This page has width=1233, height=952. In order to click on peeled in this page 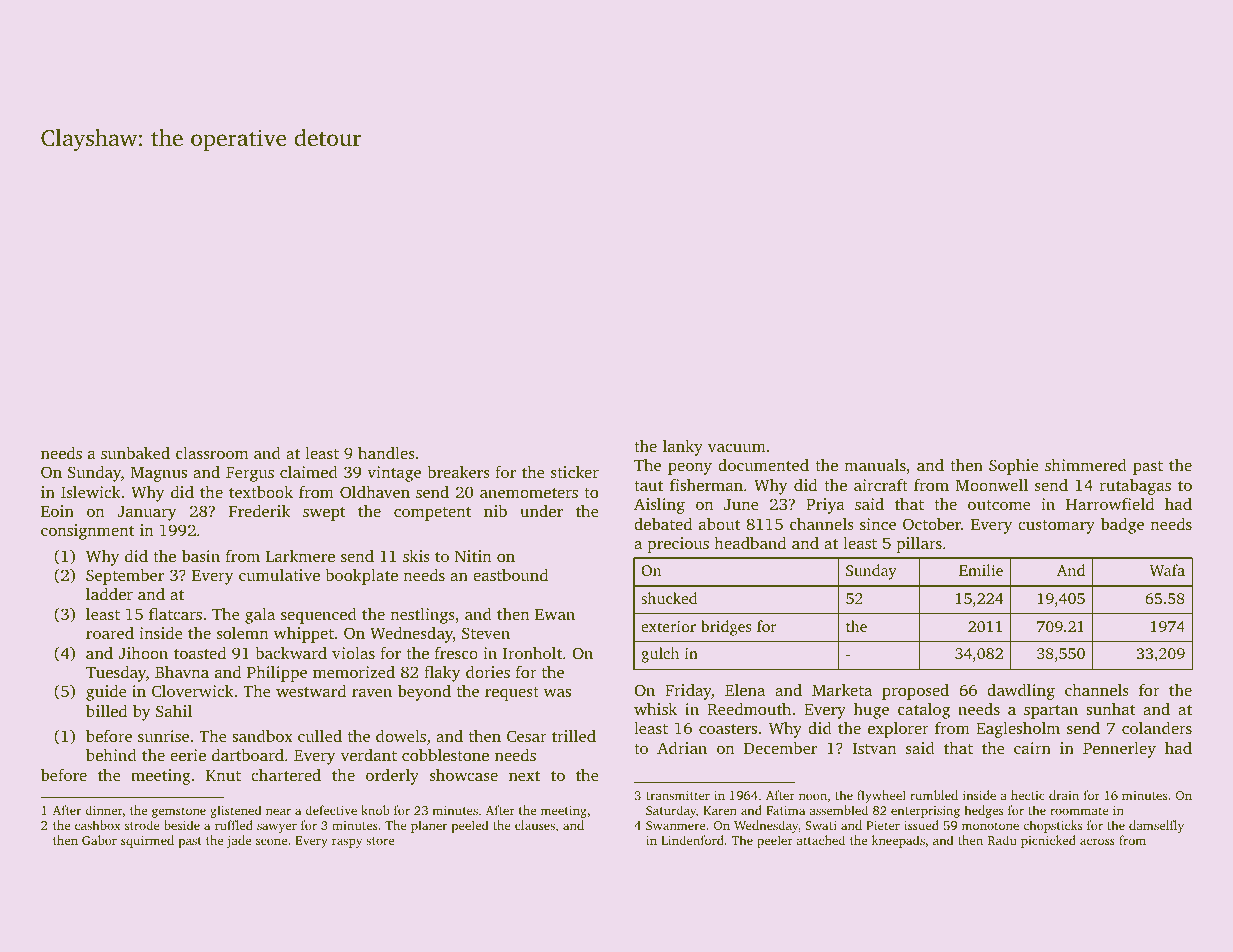, I will do `click(470, 826)`.
